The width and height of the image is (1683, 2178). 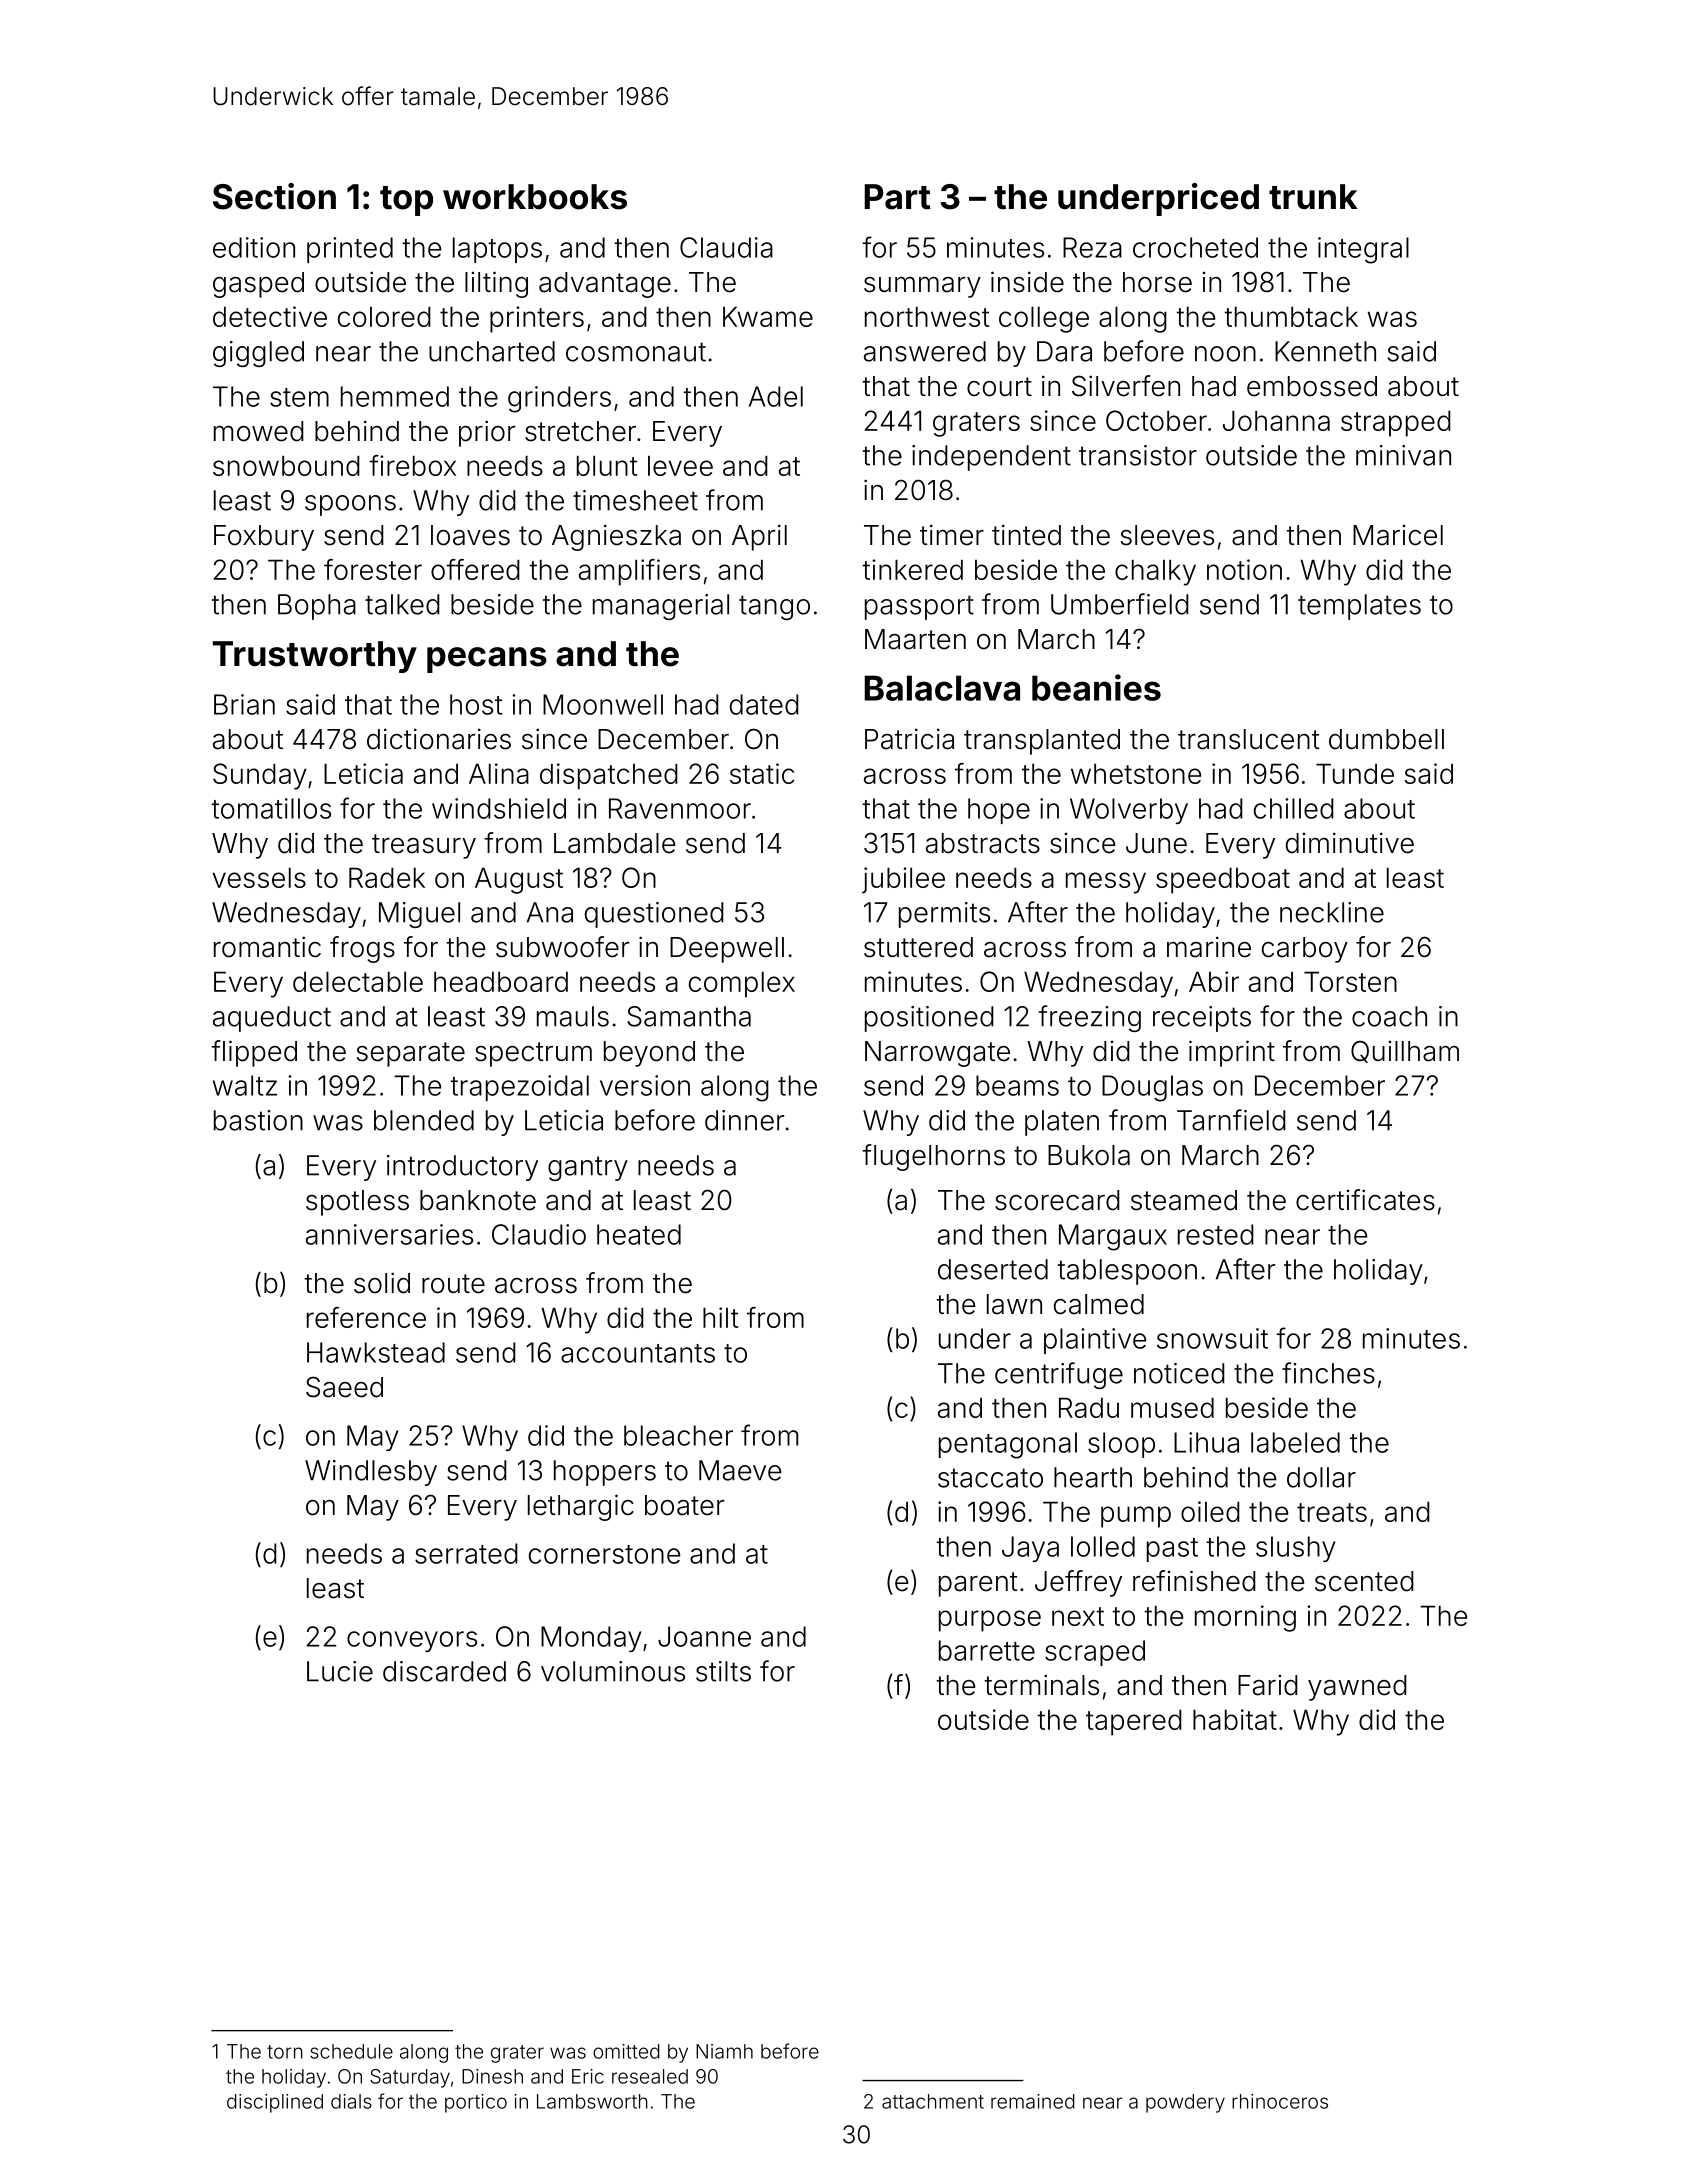 What do you see at coordinates (1194, 1581) in the image?
I see `refinished` at bounding box center [1194, 1581].
